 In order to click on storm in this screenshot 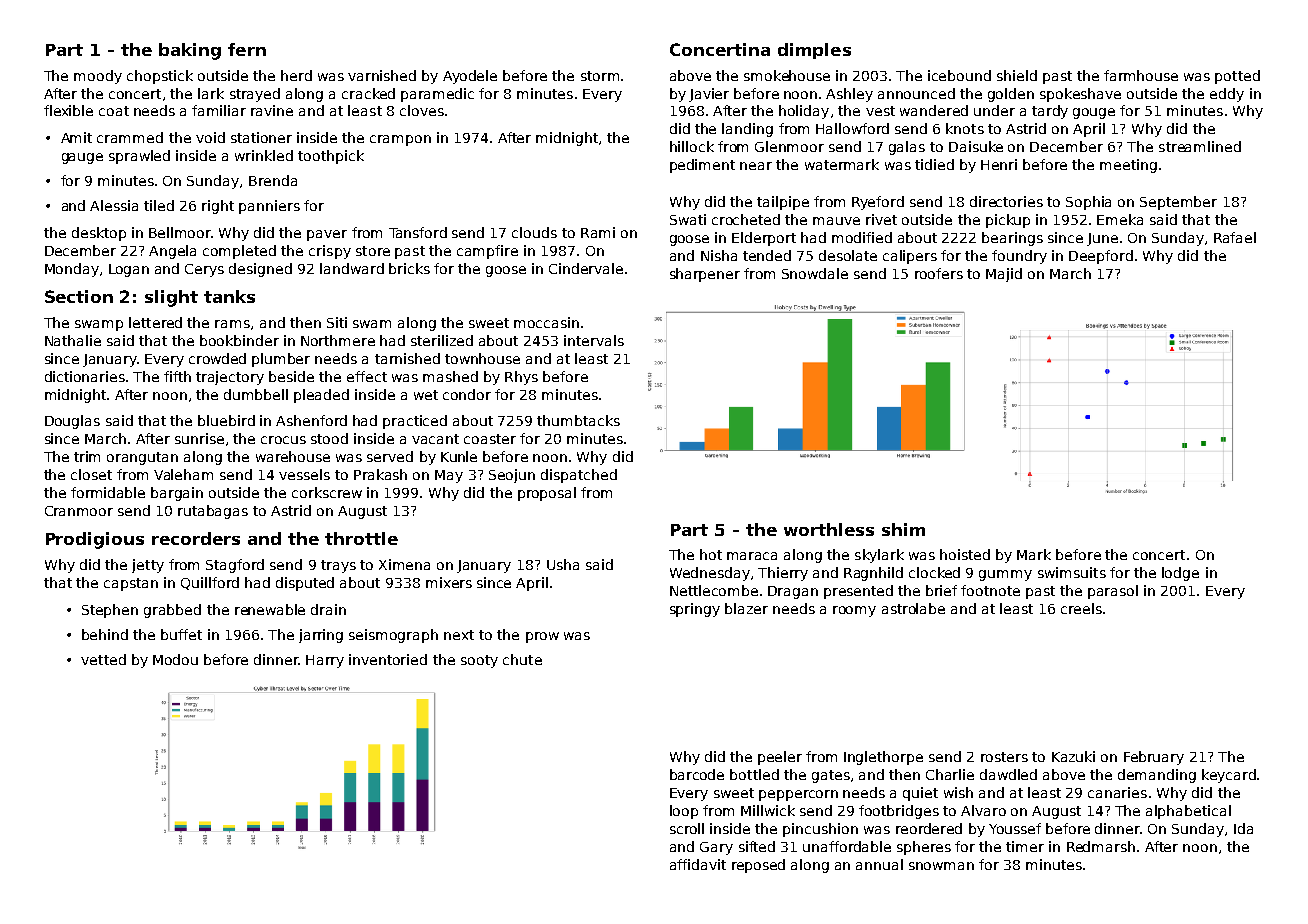, I will do `click(600, 76)`.
